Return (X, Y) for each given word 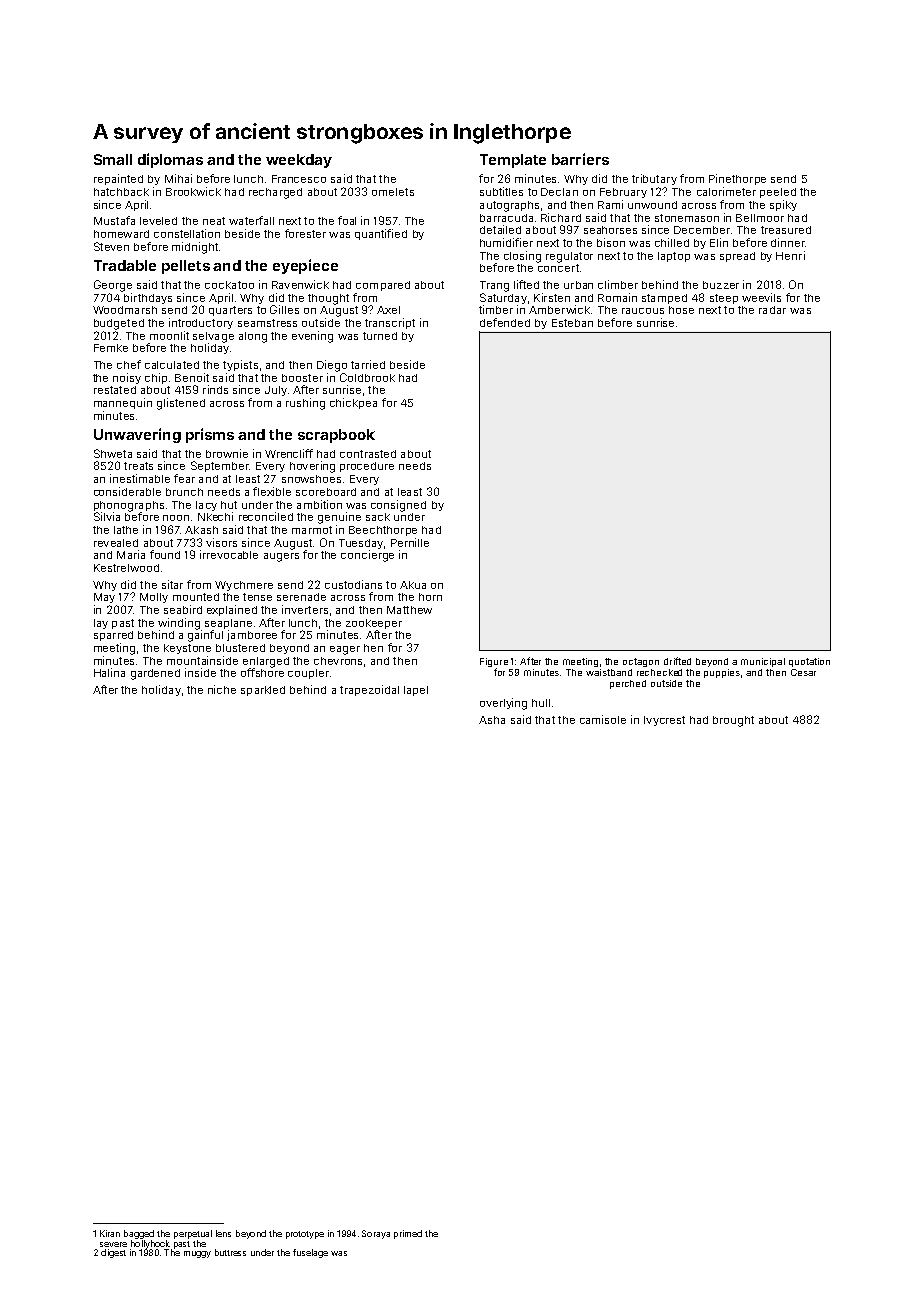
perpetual (193, 1234)
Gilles (284, 309)
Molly (154, 598)
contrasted (368, 454)
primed (408, 1234)
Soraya (376, 1234)
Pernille (410, 542)
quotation (809, 662)
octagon (641, 662)
